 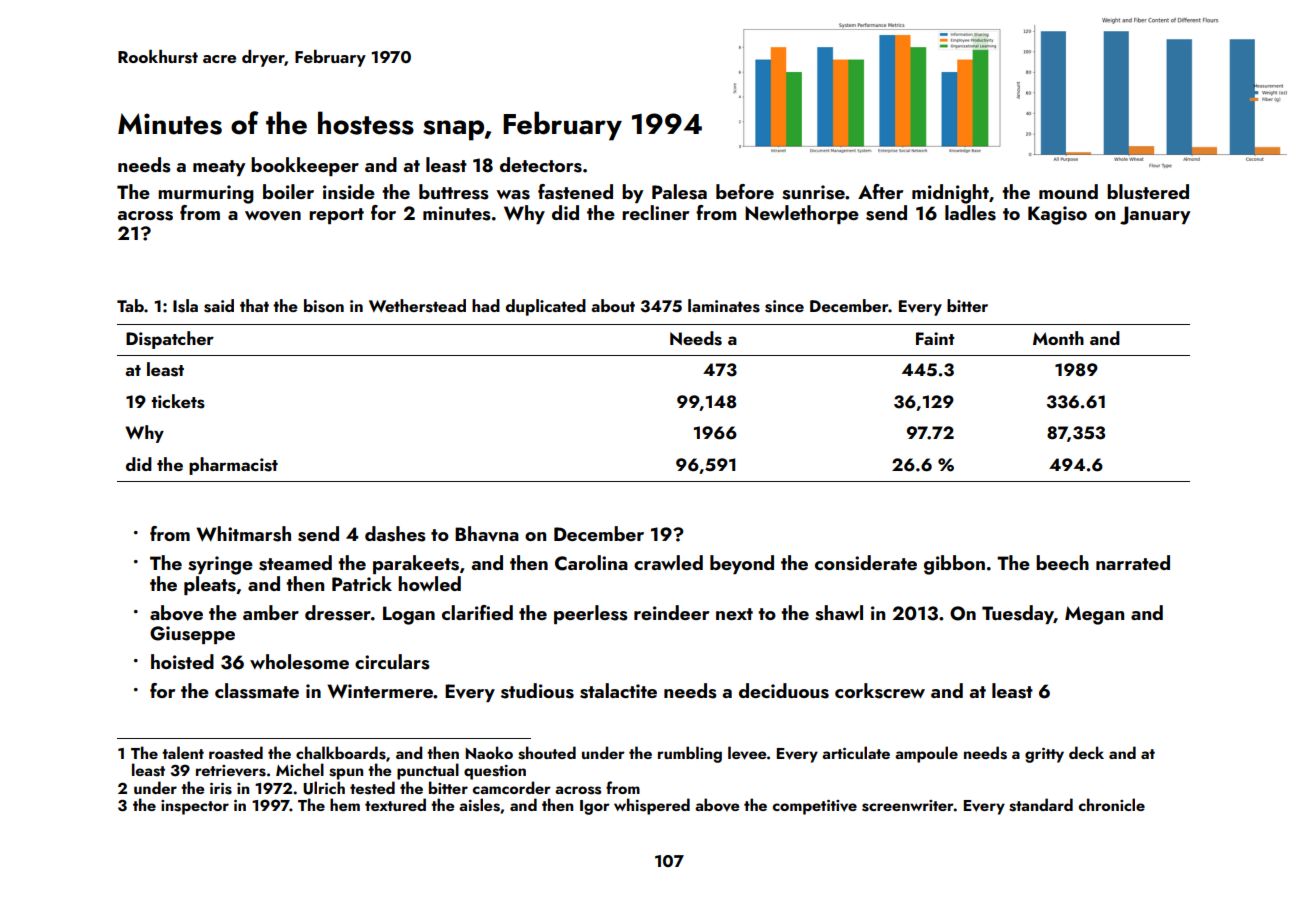 I want to click on dashes, so click(x=395, y=534).
